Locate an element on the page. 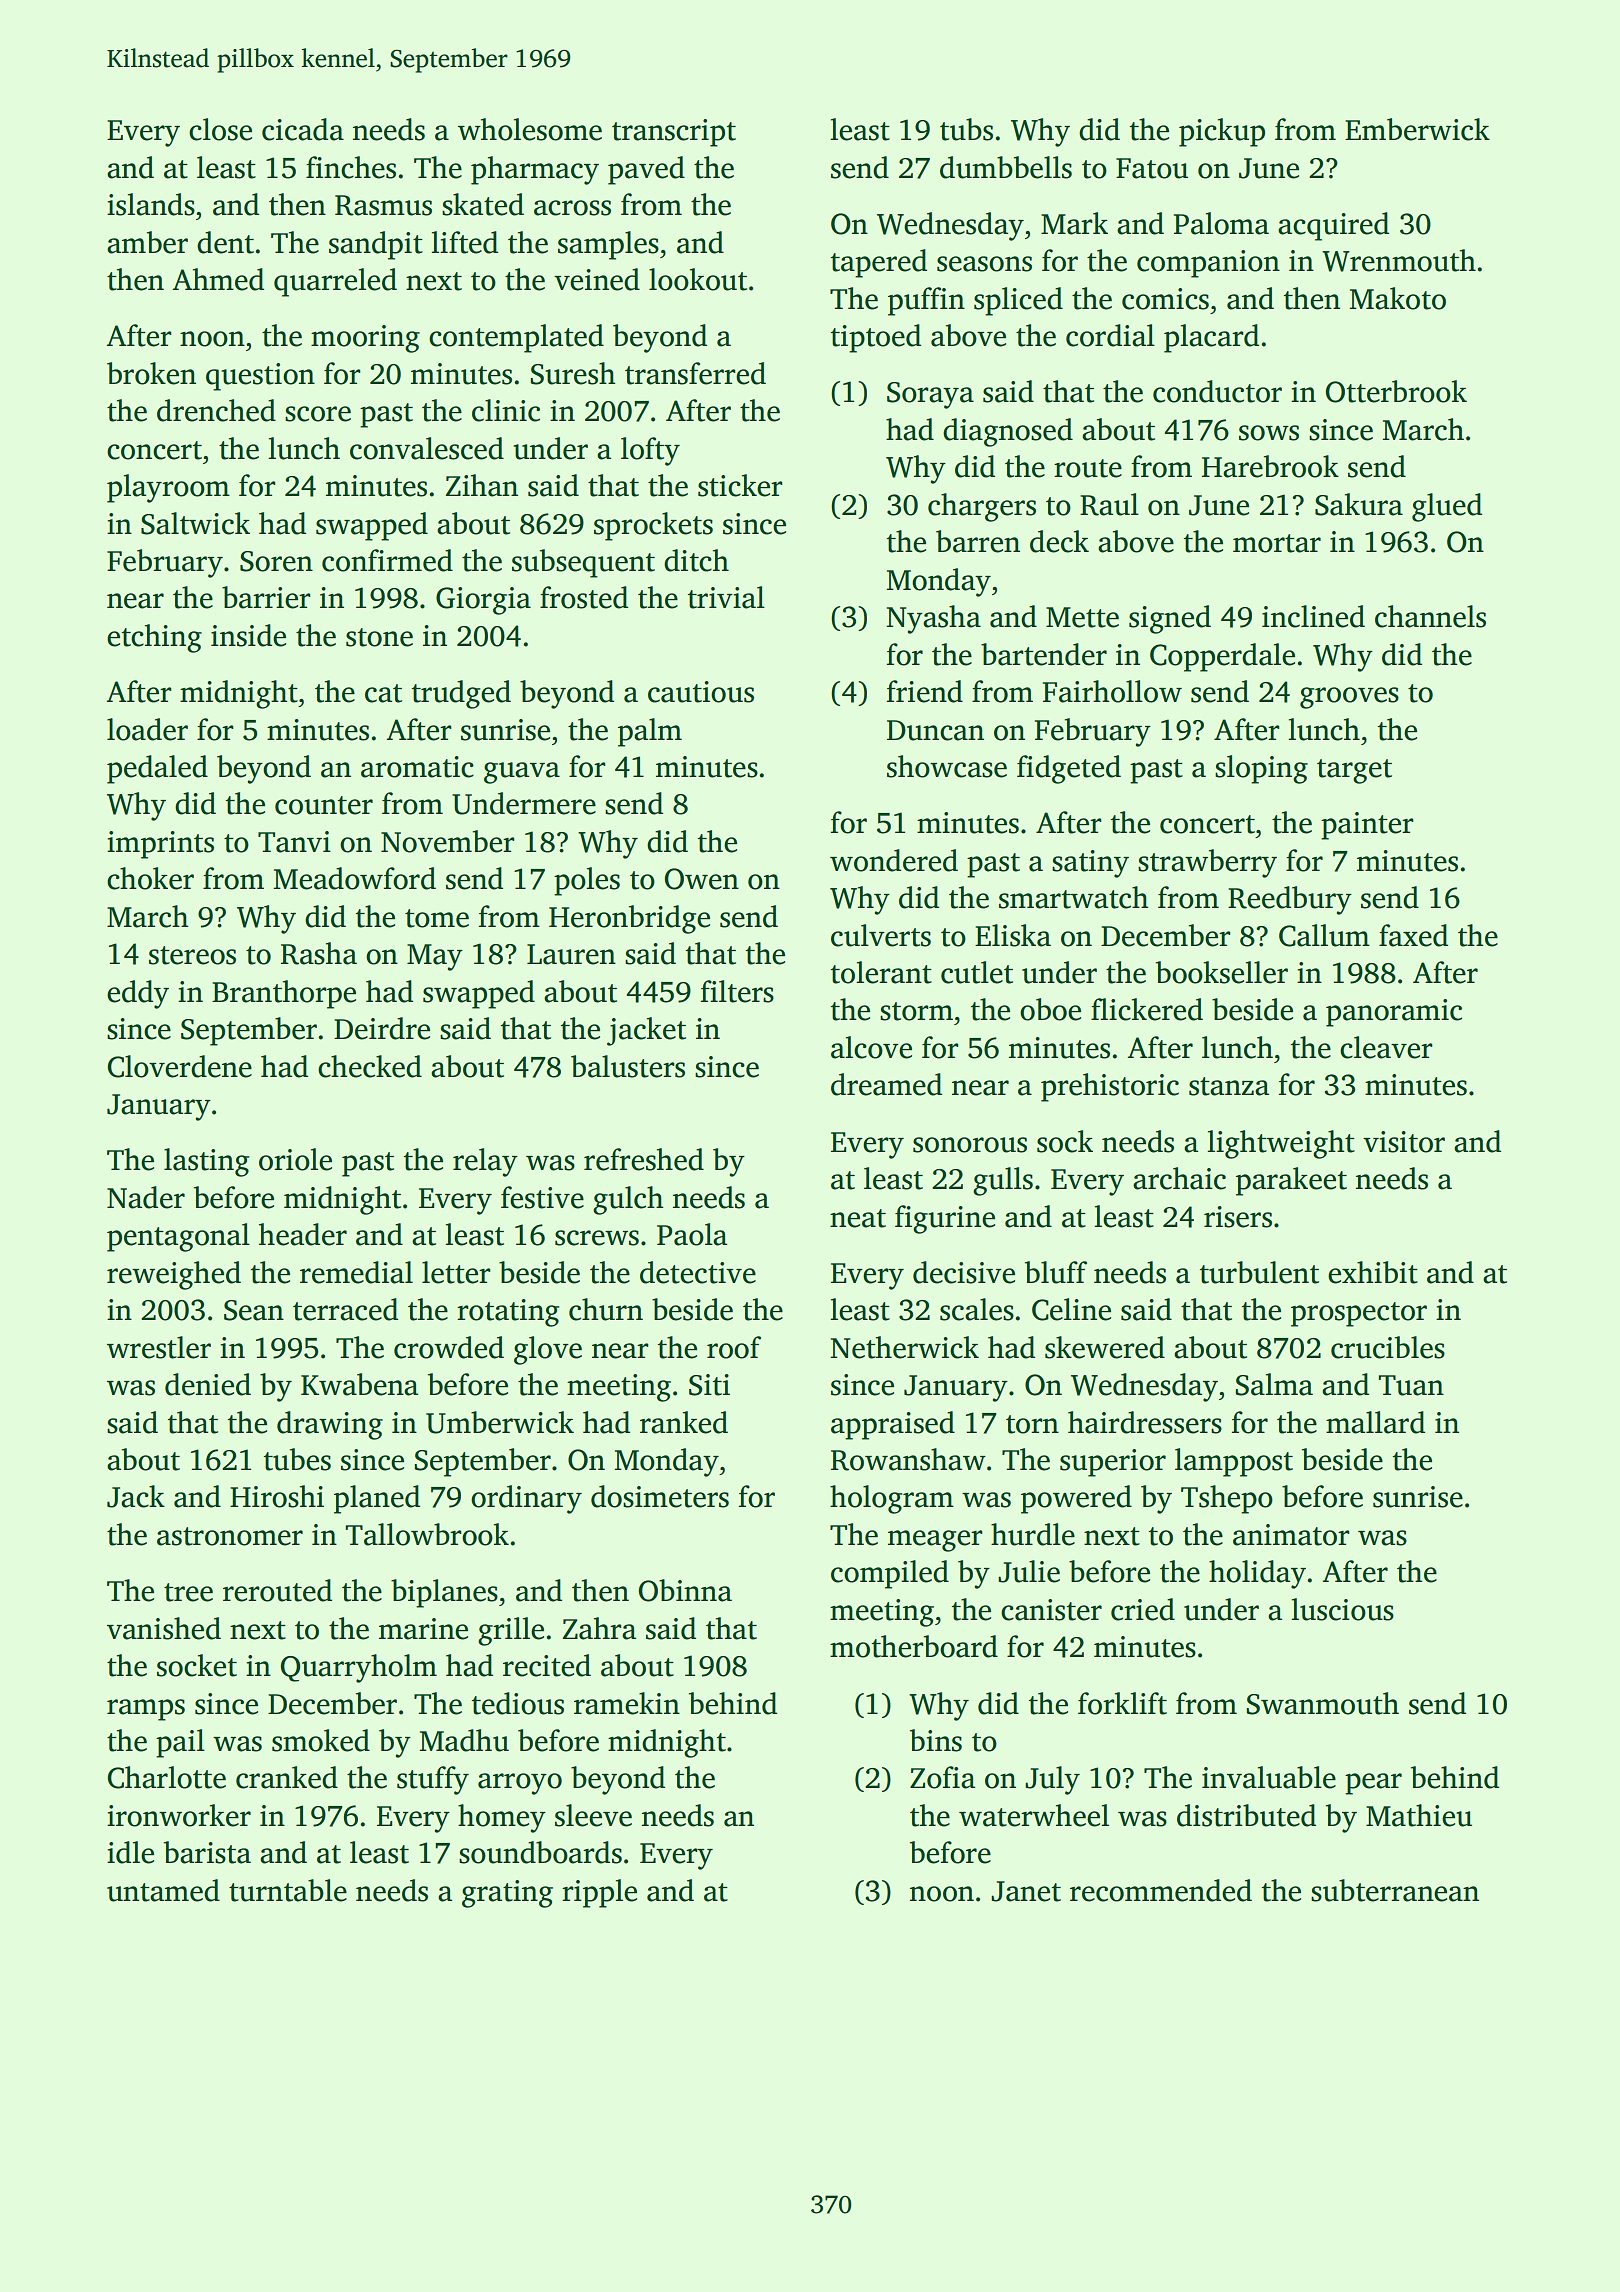 The height and width of the document is (2292, 1620). Fatou is located at coordinates (1152, 168).
